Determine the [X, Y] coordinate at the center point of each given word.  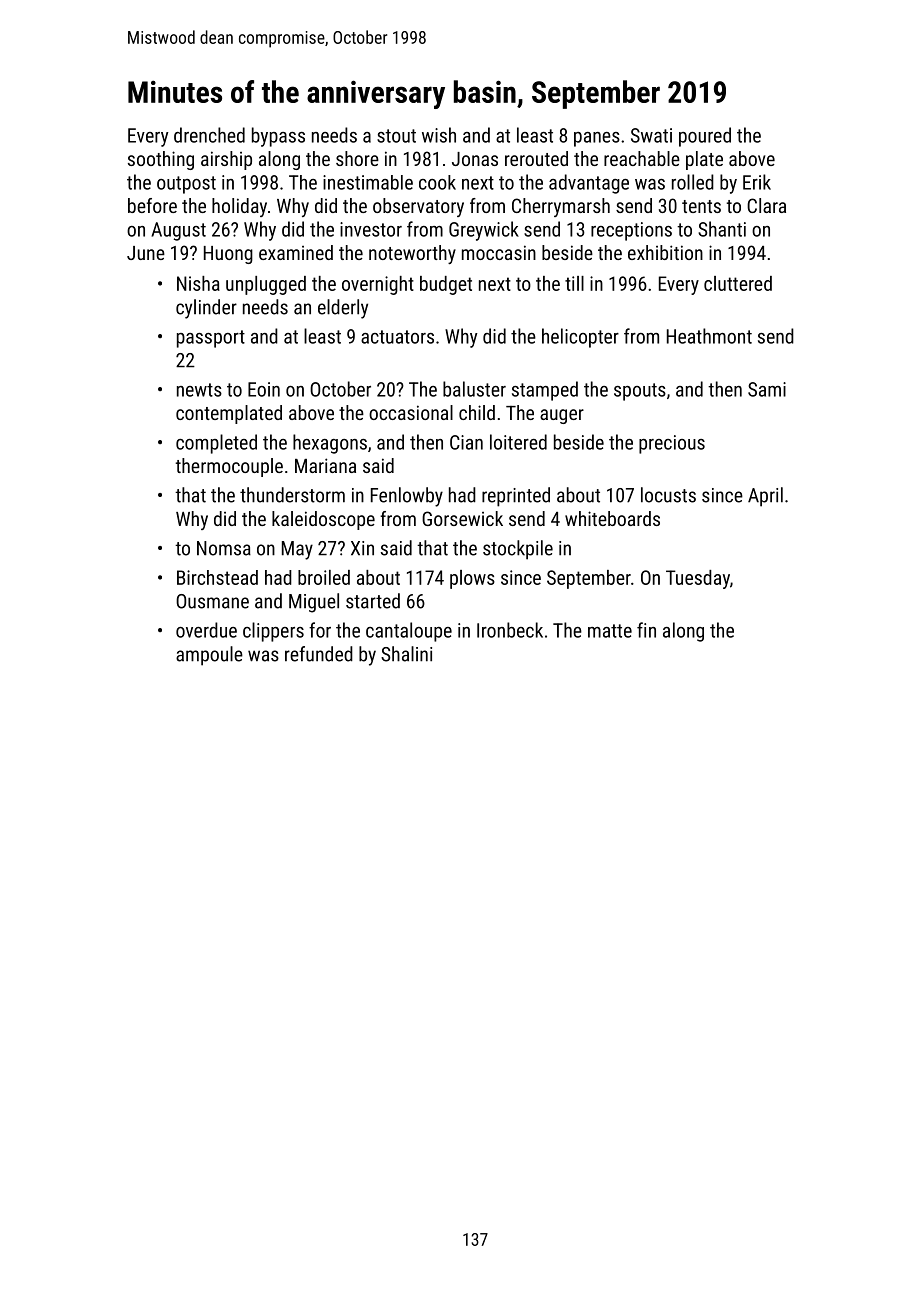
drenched [209, 135]
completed [216, 444]
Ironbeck [510, 630]
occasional [411, 412]
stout [396, 136]
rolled [693, 182]
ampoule [209, 656]
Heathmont [709, 336]
